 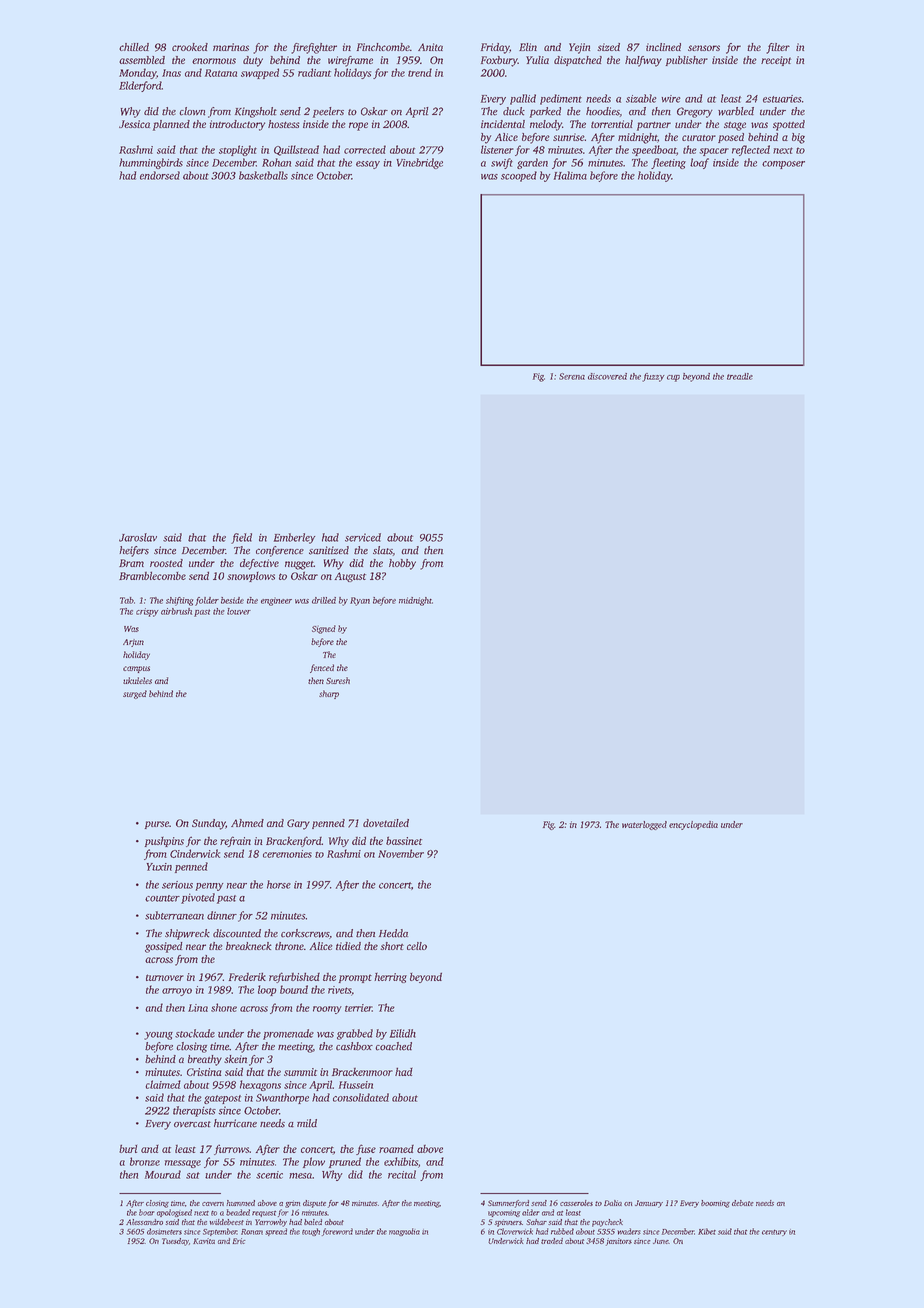 I want to click on essay, so click(x=368, y=165).
